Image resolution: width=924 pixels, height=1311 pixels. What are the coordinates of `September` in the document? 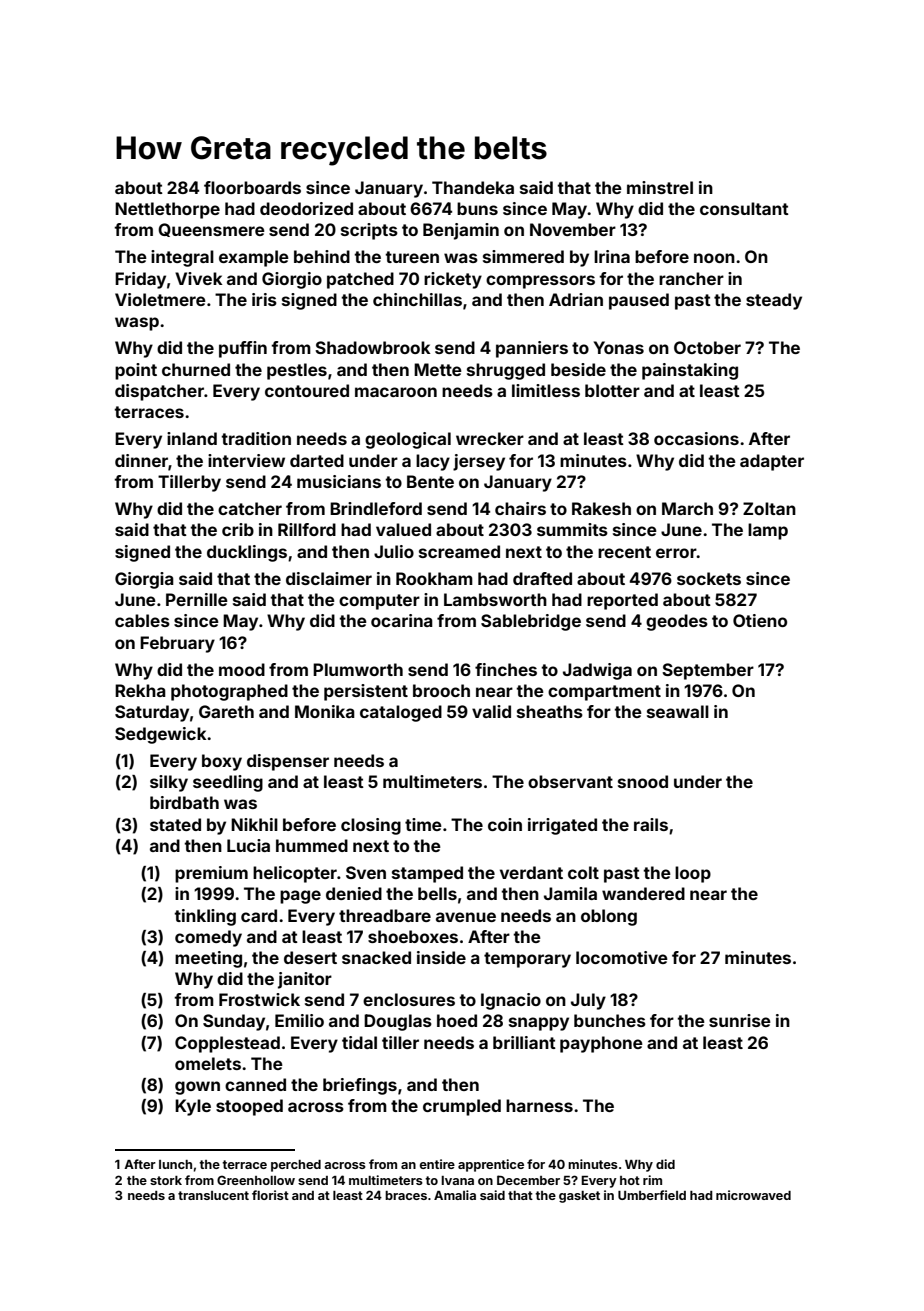 It's located at (708, 671).
